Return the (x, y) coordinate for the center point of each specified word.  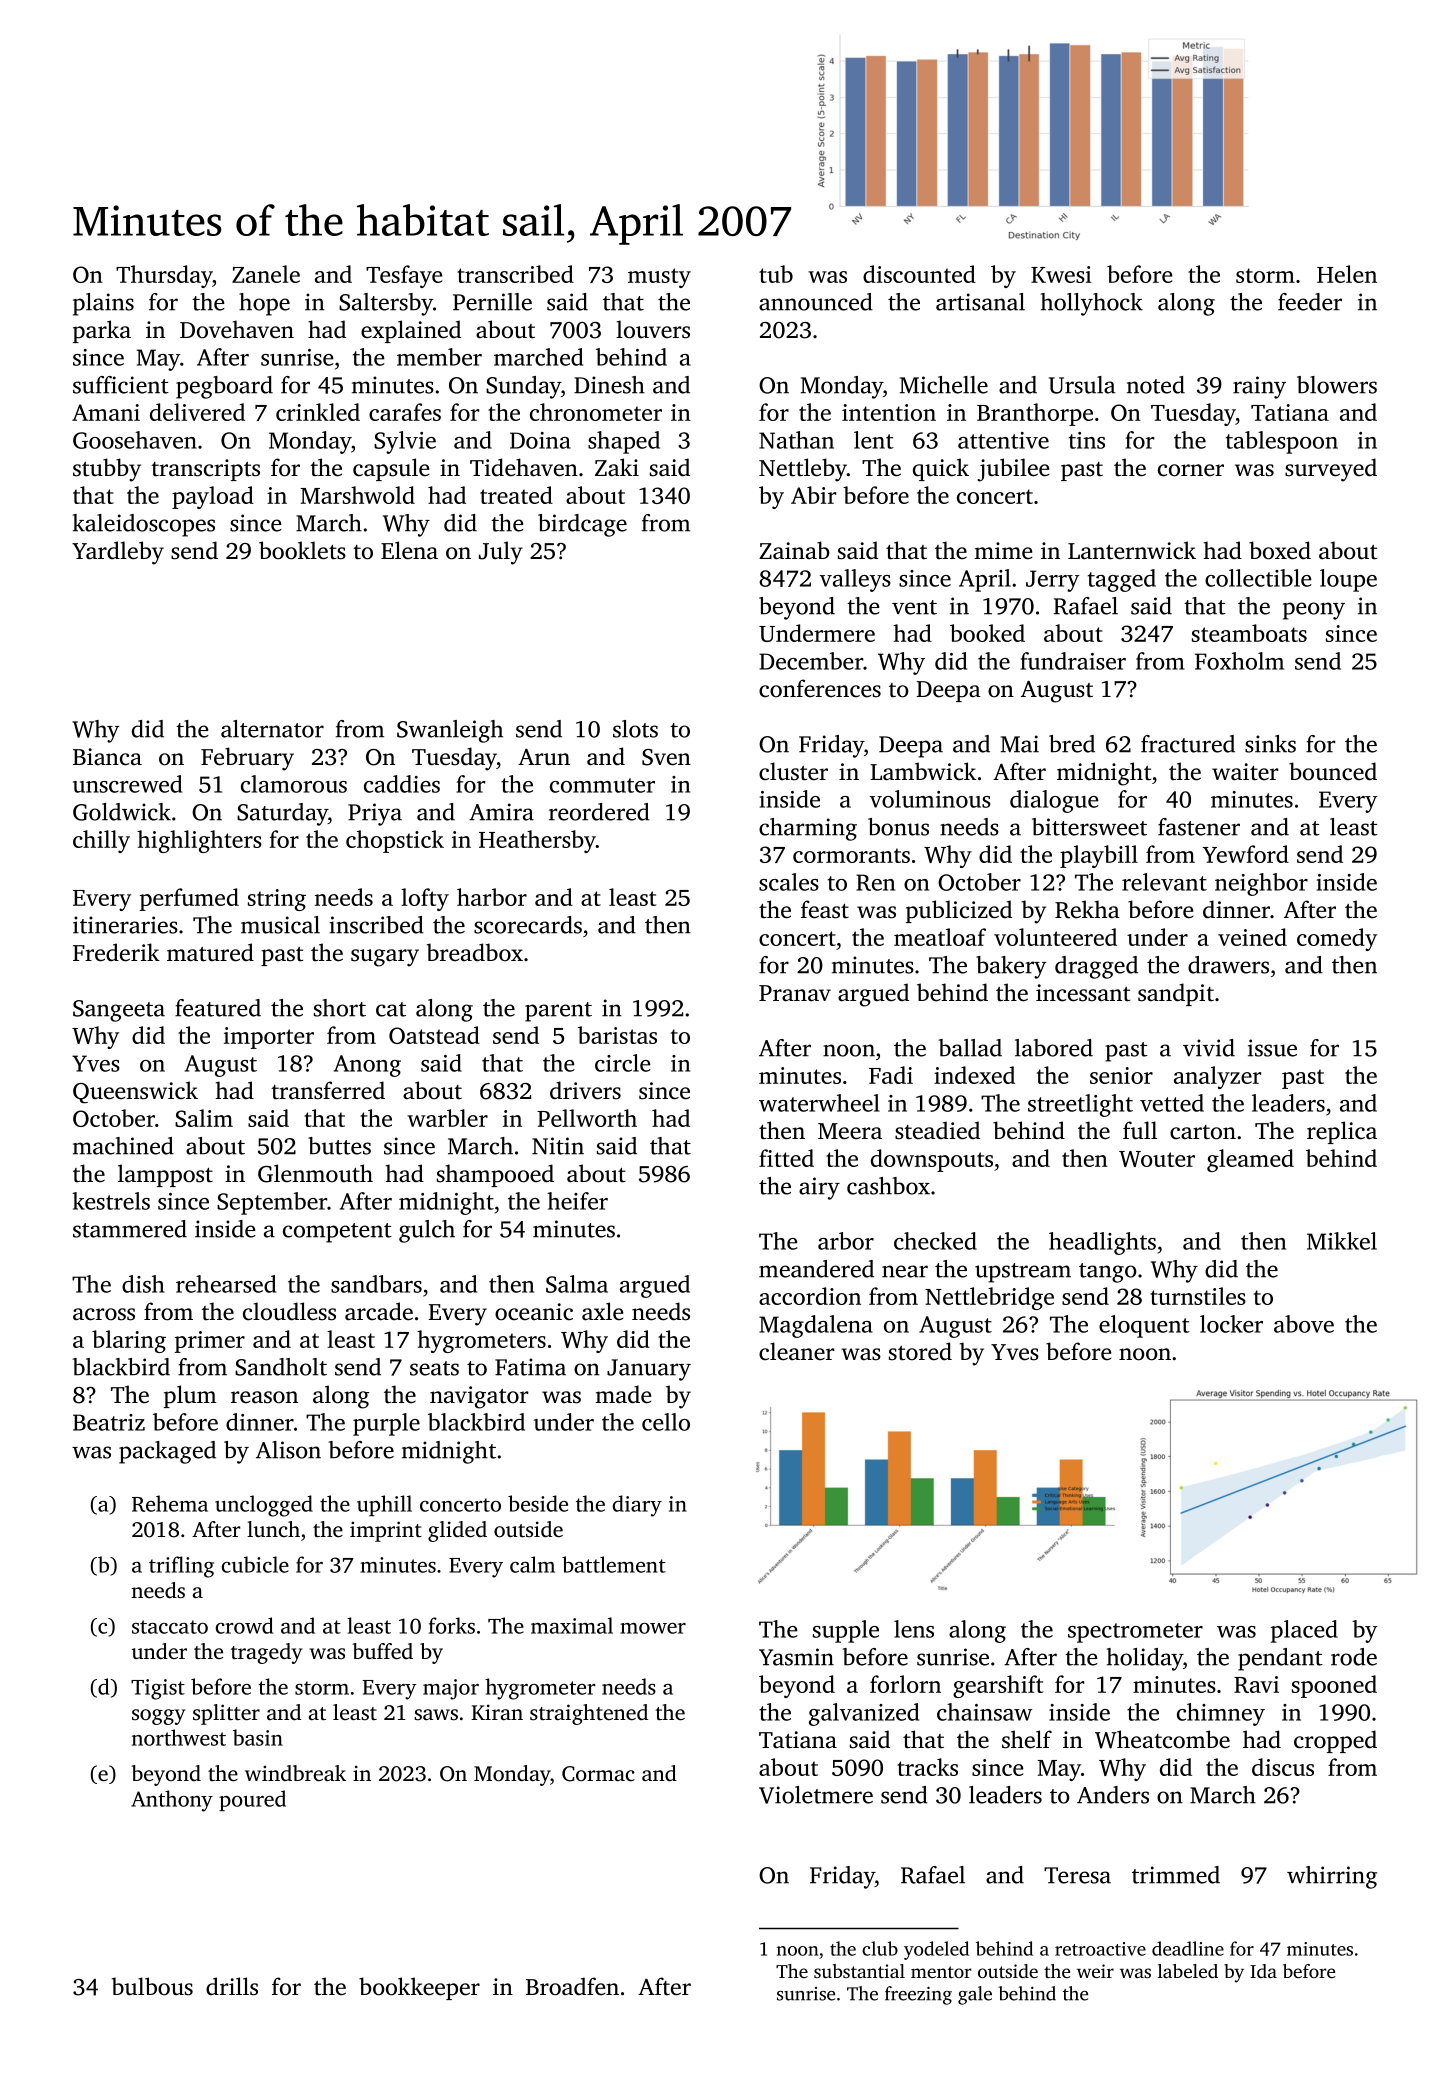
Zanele (266, 274)
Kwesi (1061, 274)
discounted (919, 274)
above (1304, 1324)
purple (386, 1424)
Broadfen (572, 1986)
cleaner (796, 1351)
